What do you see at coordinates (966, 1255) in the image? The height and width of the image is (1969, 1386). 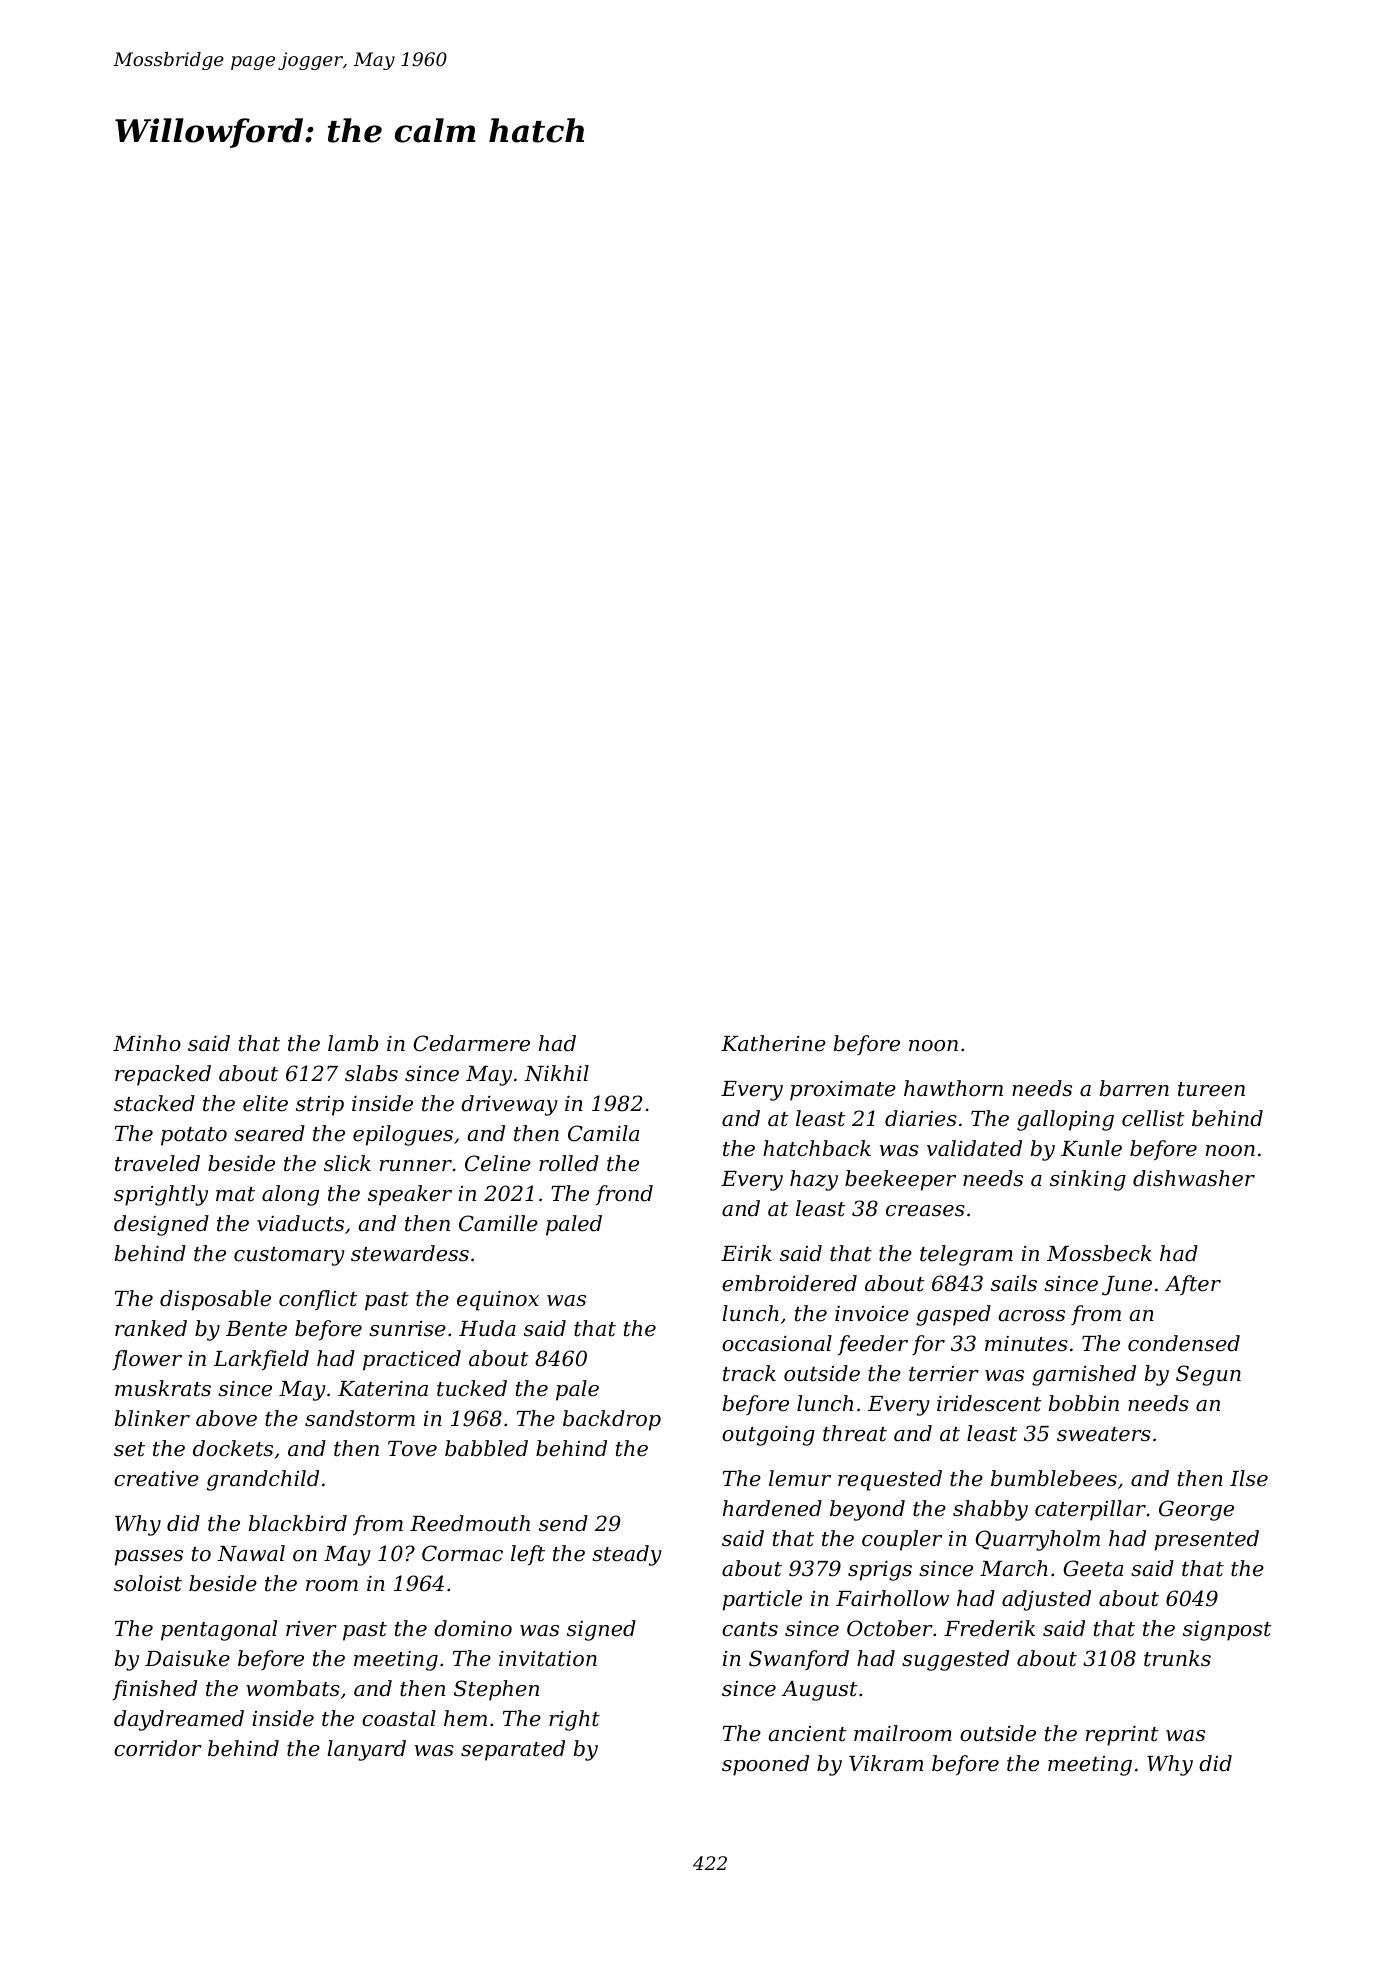 I see `telegram` at bounding box center [966, 1255].
